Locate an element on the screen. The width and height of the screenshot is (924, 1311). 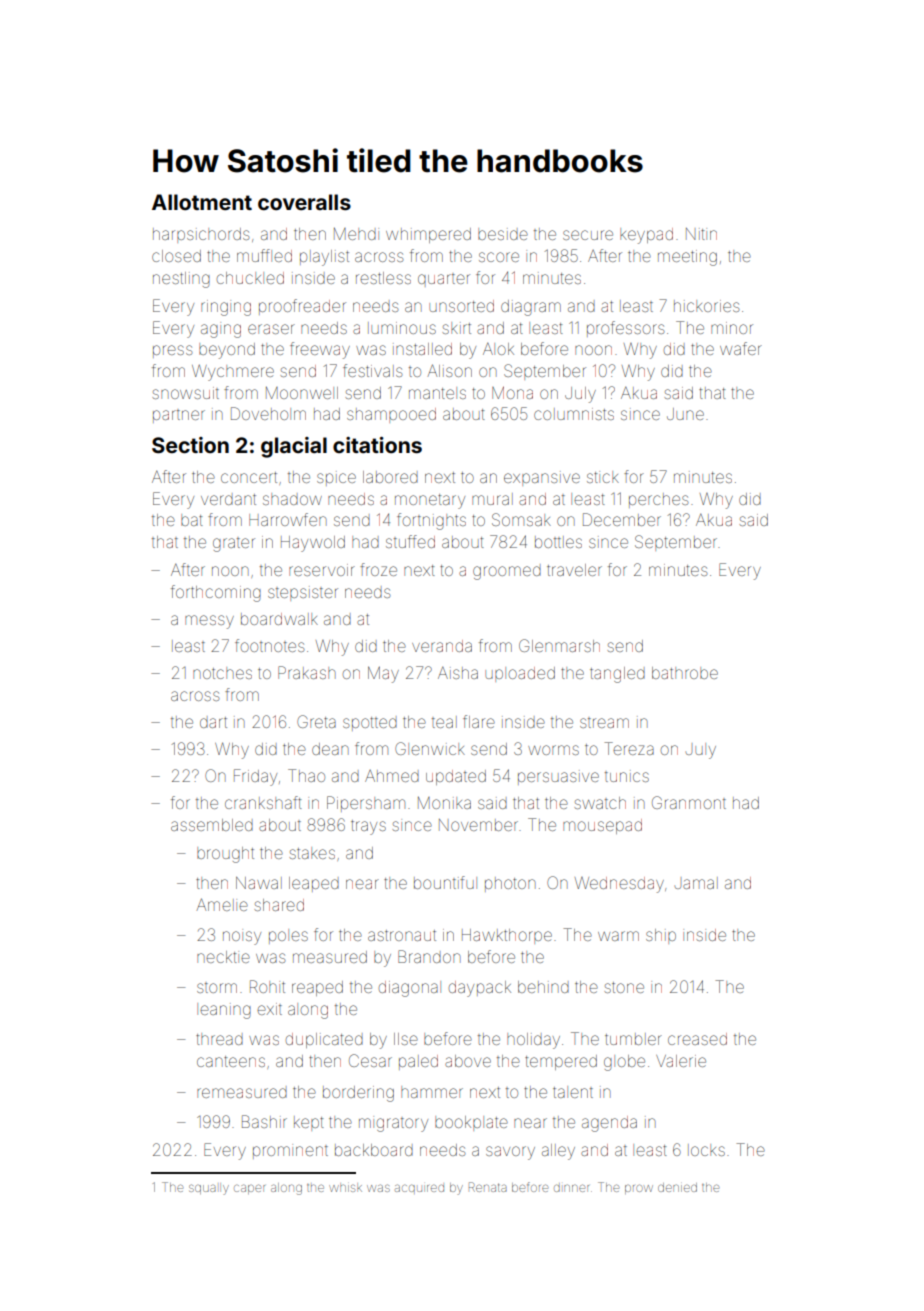
Jamal is located at coordinates (696, 883).
